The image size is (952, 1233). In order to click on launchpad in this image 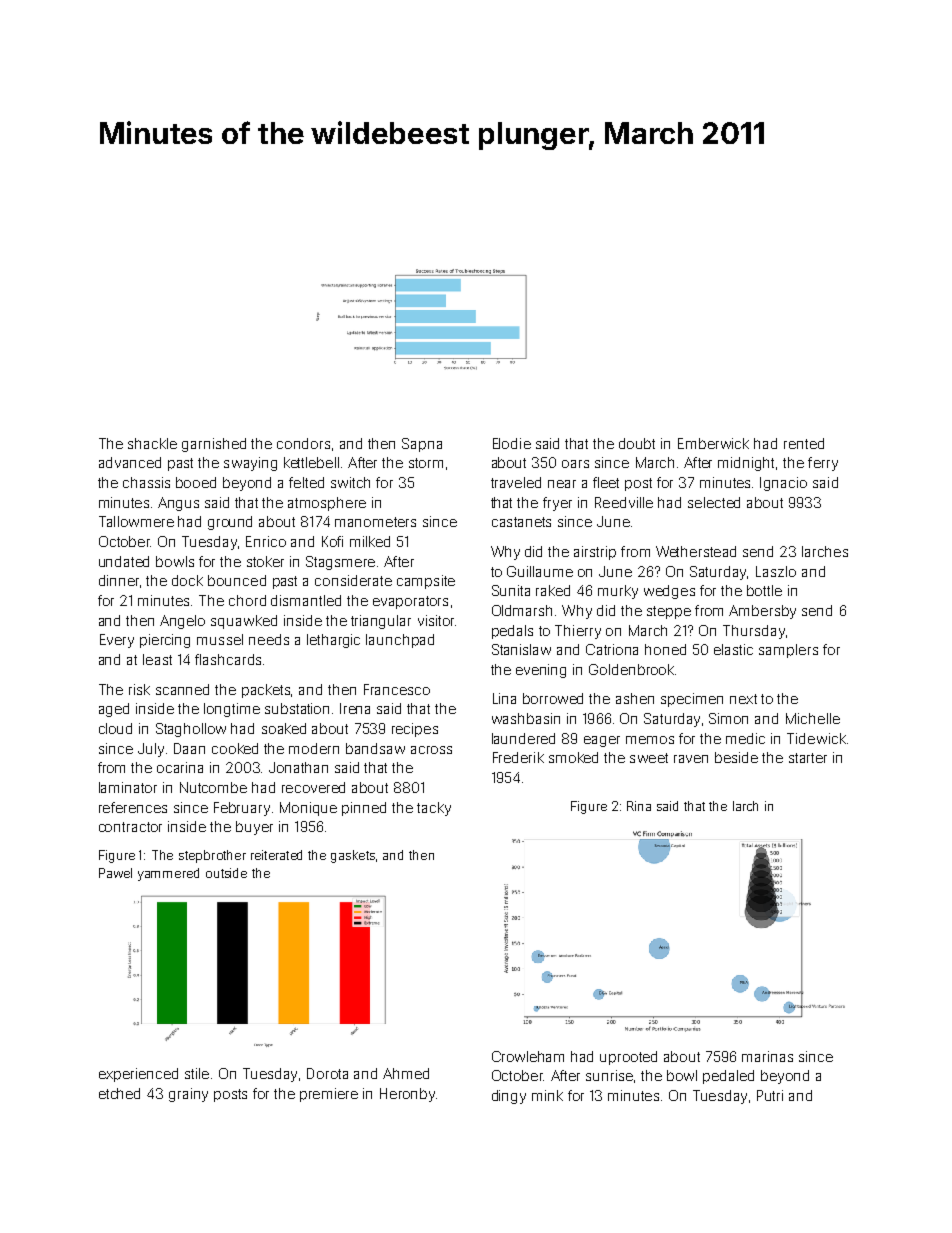, I will do `click(400, 641)`.
